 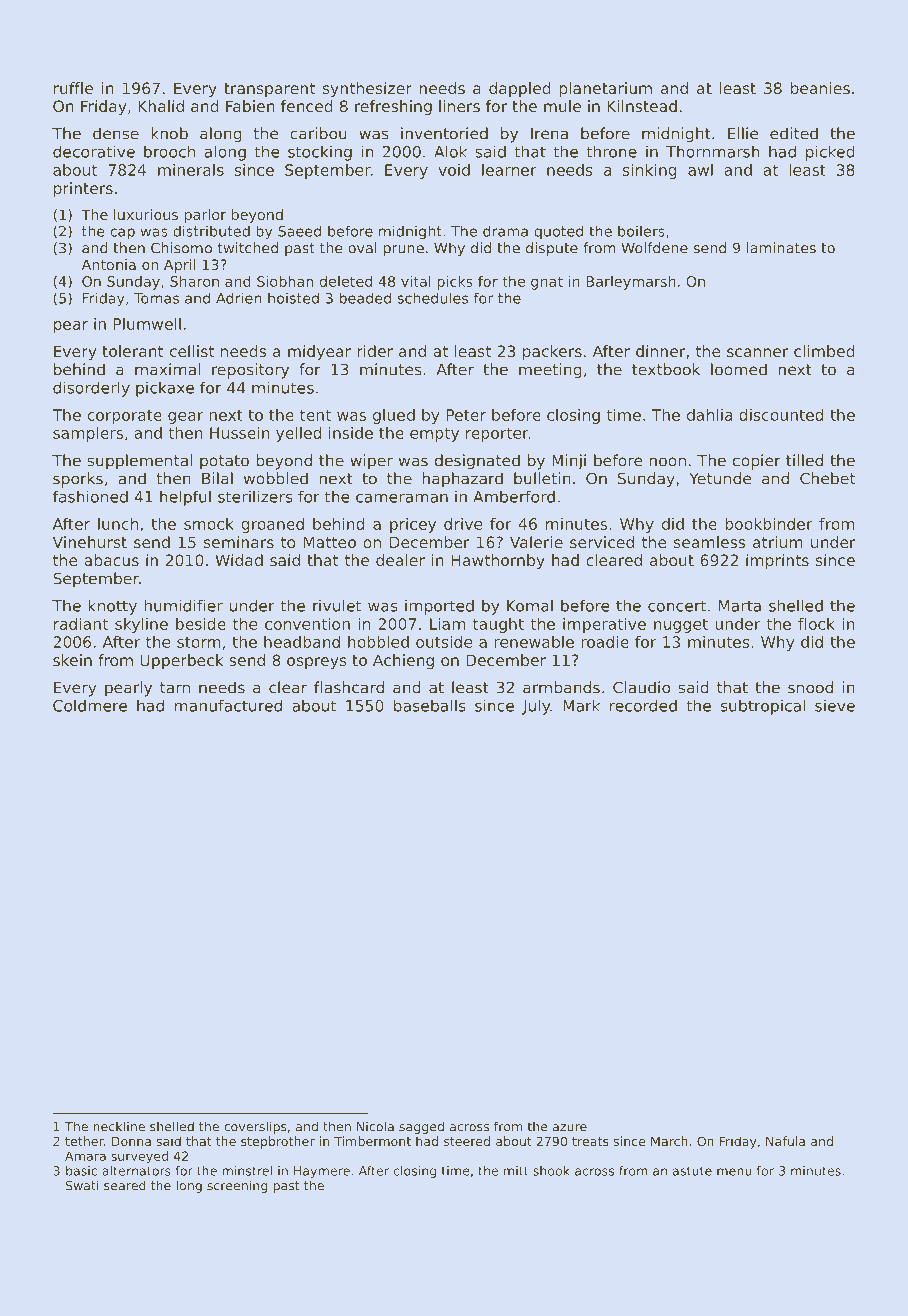 I want to click on manufactured, so click(x=228, y=705).
